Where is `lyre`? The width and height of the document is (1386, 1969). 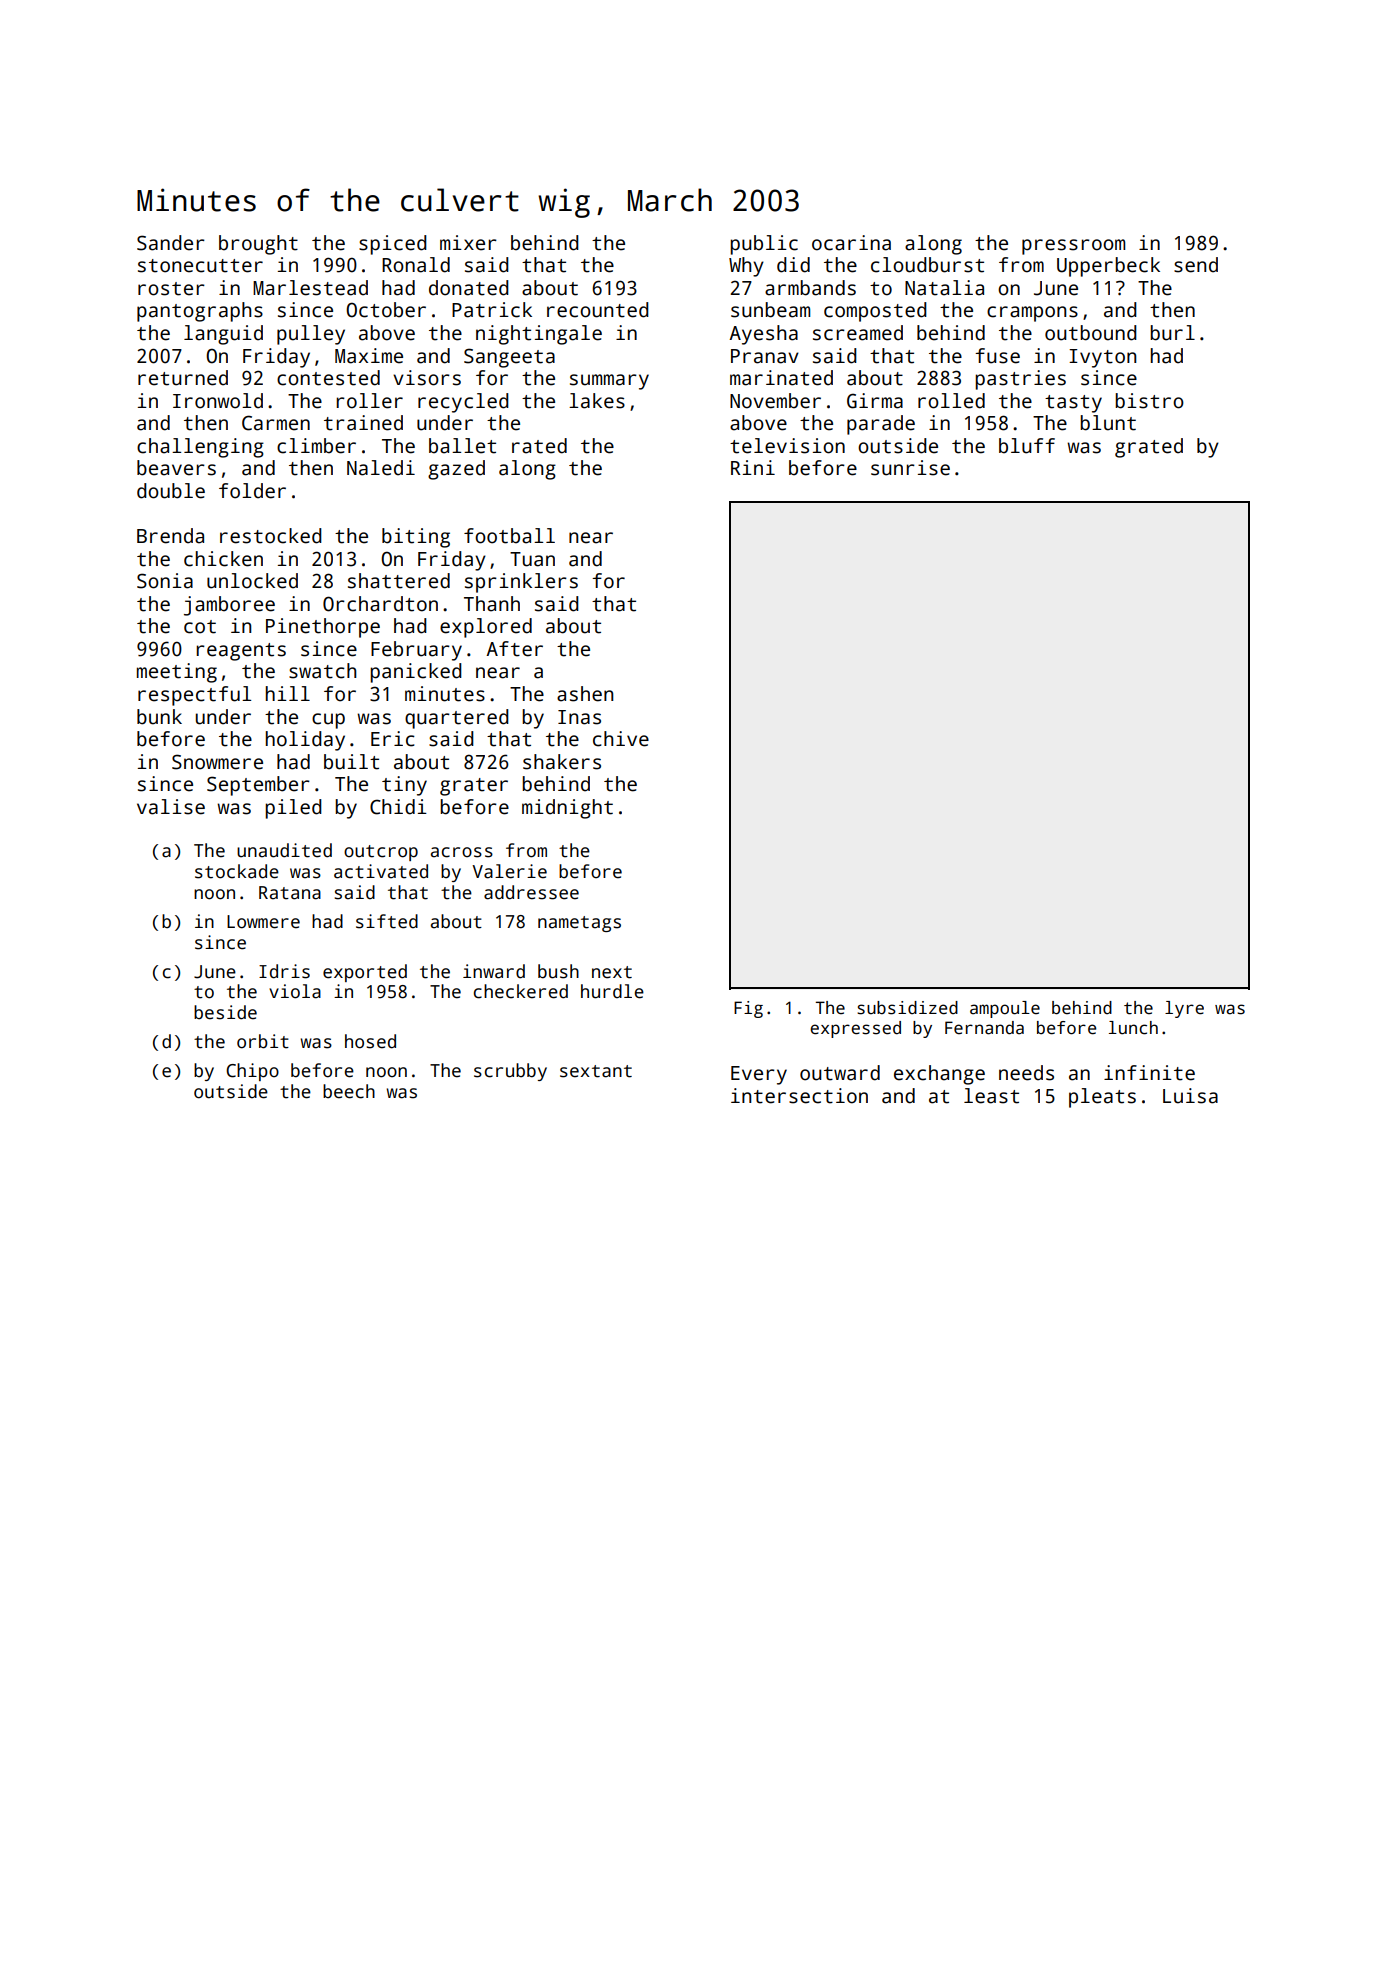
lyre is located at coordinates (1184, 1009).
